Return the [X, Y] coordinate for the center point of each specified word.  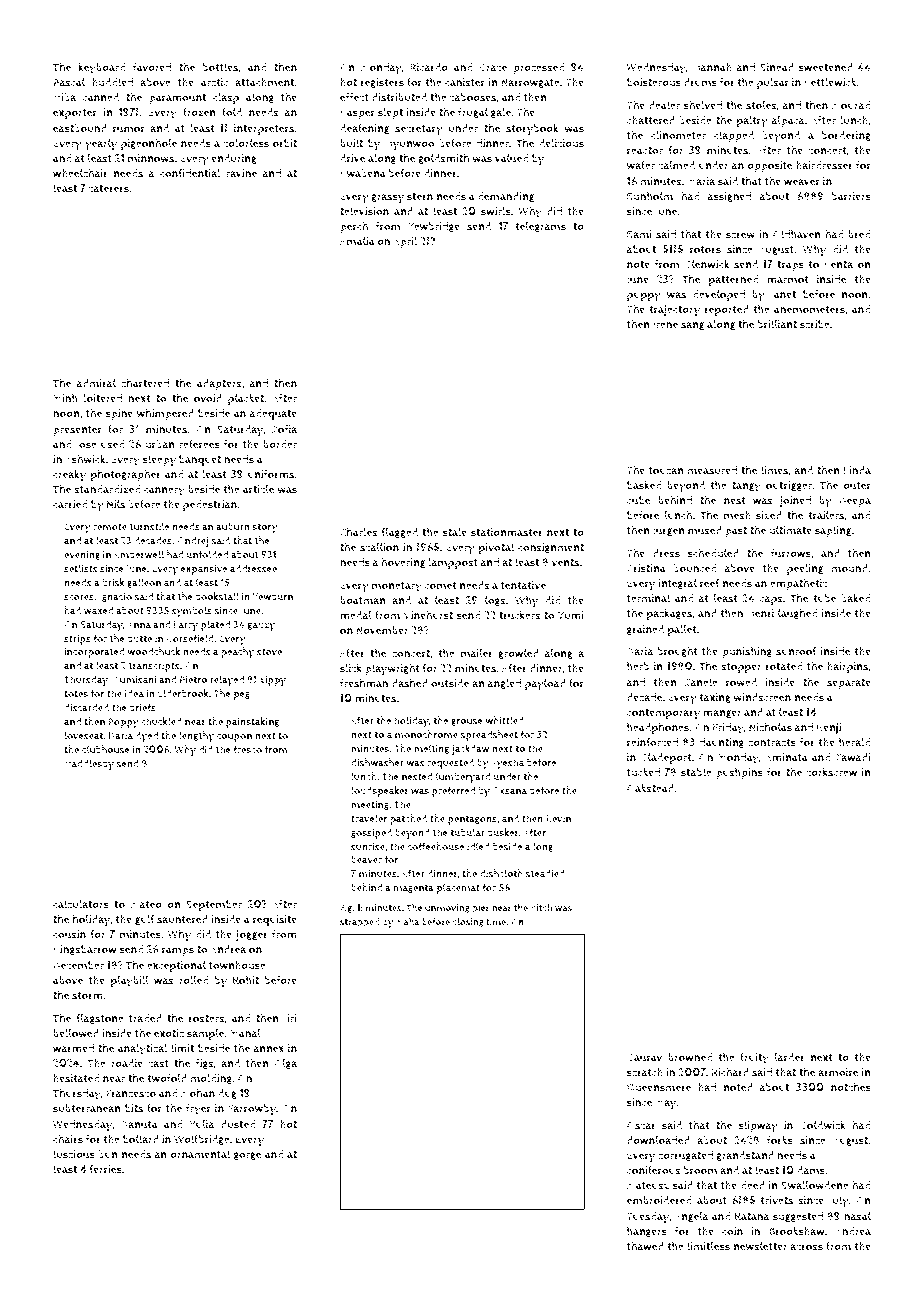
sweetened [826, 67]
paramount [177, 99]
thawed [645, 1246]
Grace [493, 67]
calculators [81, 904]
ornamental [200, 1154]
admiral [96, 383]
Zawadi [852, 757]
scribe [815, 324]
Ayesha [507, 763]
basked [644, 485]
